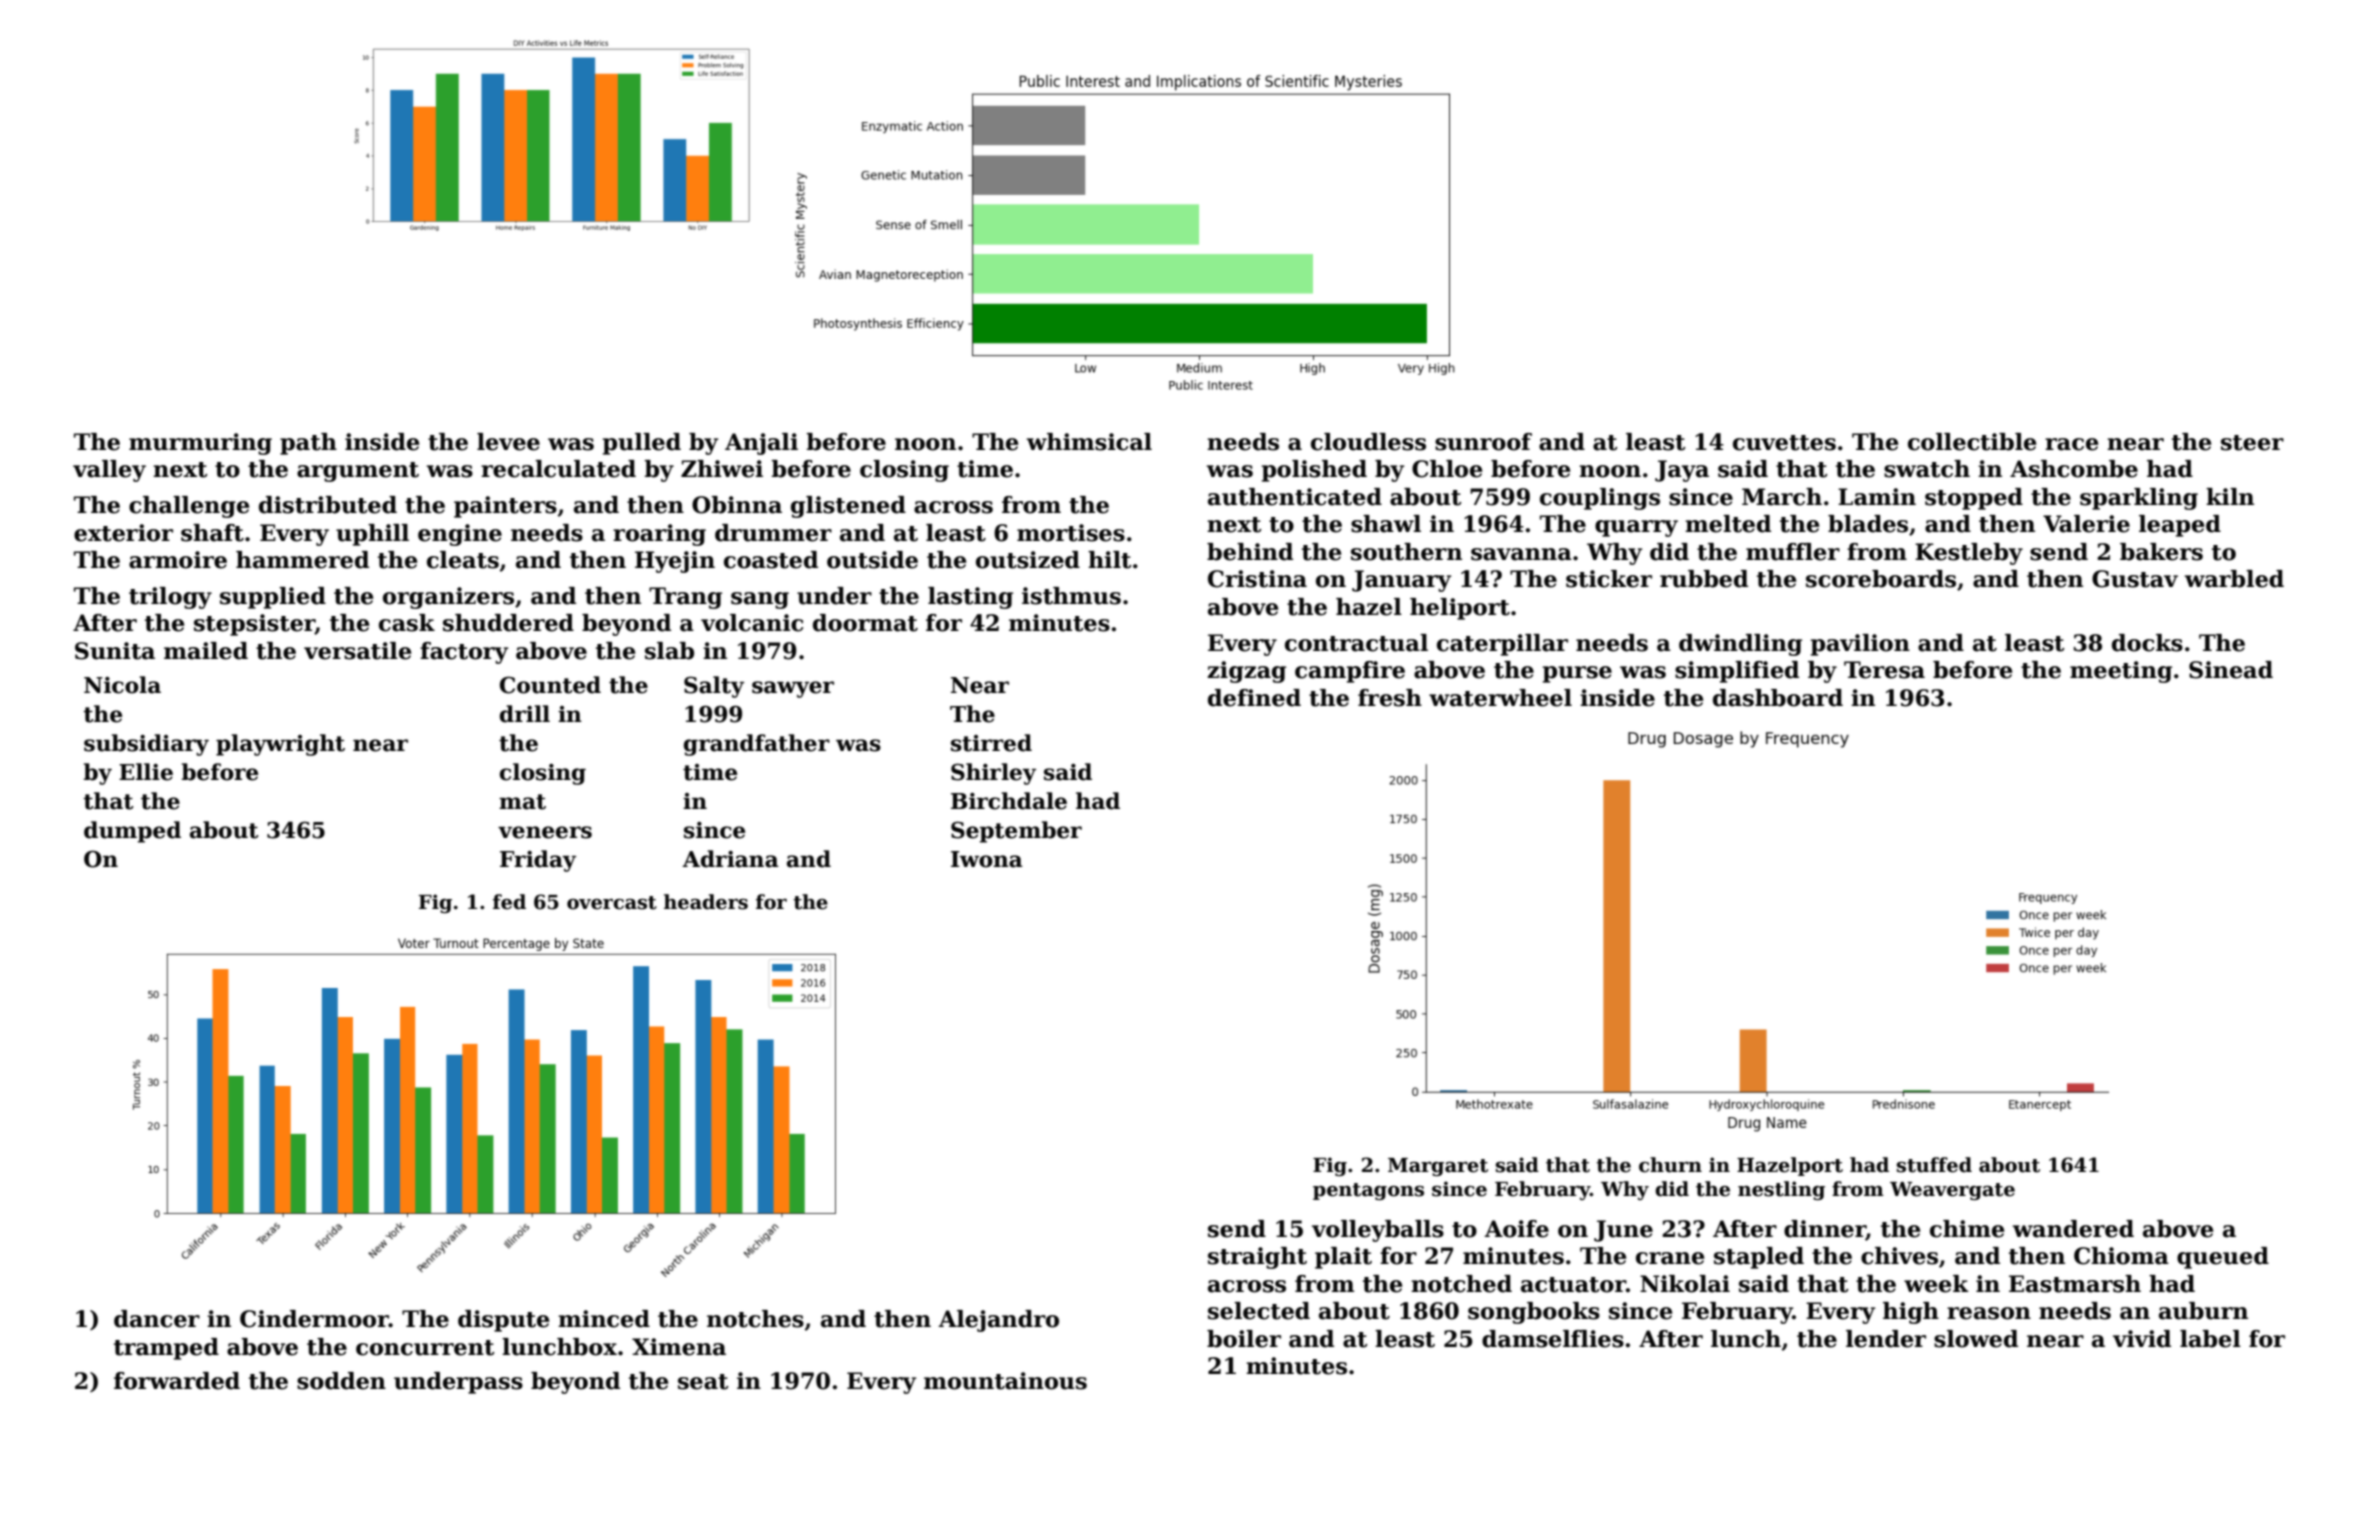 The width and height of the page is (2380, 1540). I want to click on slowed, so click(1976, 1339).
